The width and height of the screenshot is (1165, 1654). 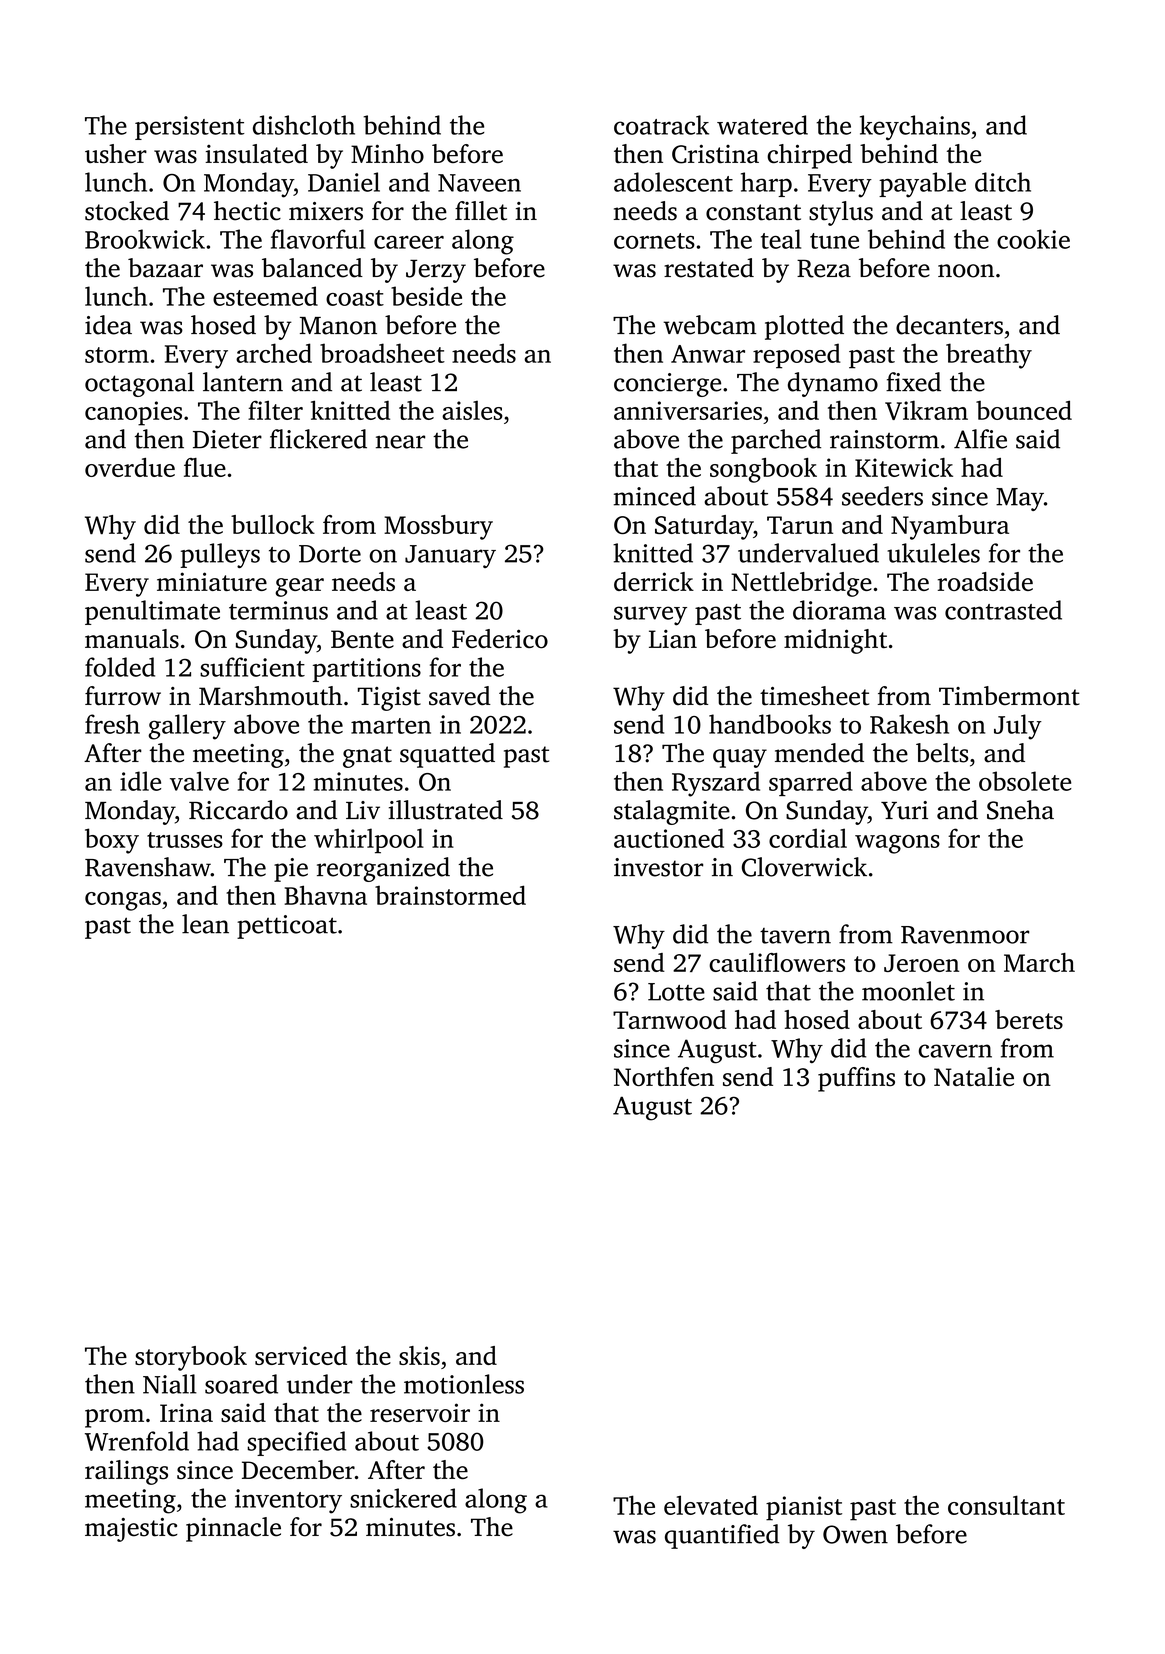 I want to click on tune, so click(x=834, y=241).
